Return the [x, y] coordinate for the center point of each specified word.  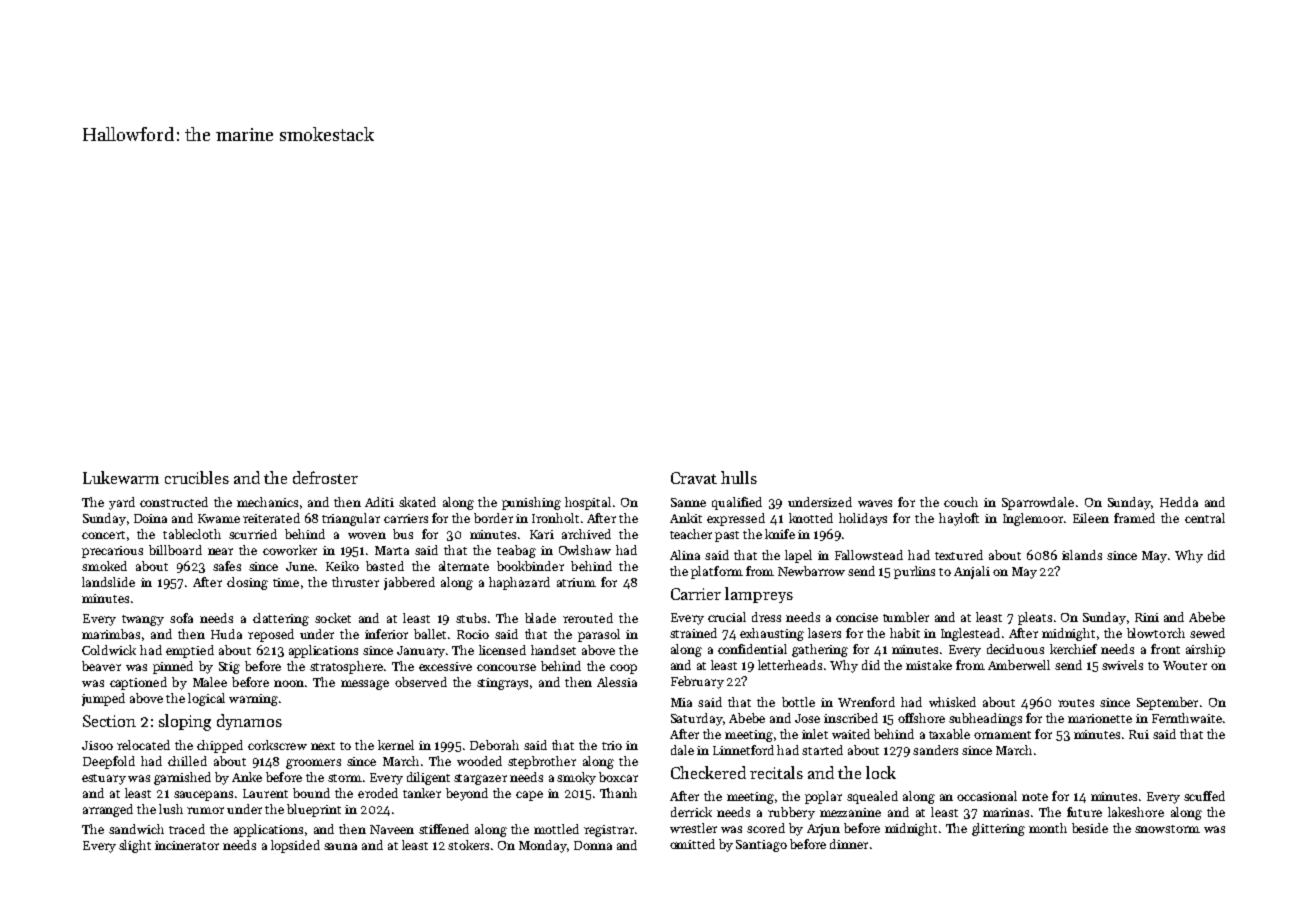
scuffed [1204, 796]
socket [333, 618]
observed [421, 682]
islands [1082, 555]
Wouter [1185, 665]
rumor [205, 810]
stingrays [502, 684]
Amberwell [1019, 665]
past [727, 536]
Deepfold [109, 762]
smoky [576, 778]
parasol [599, 635]
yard [122, 503]
